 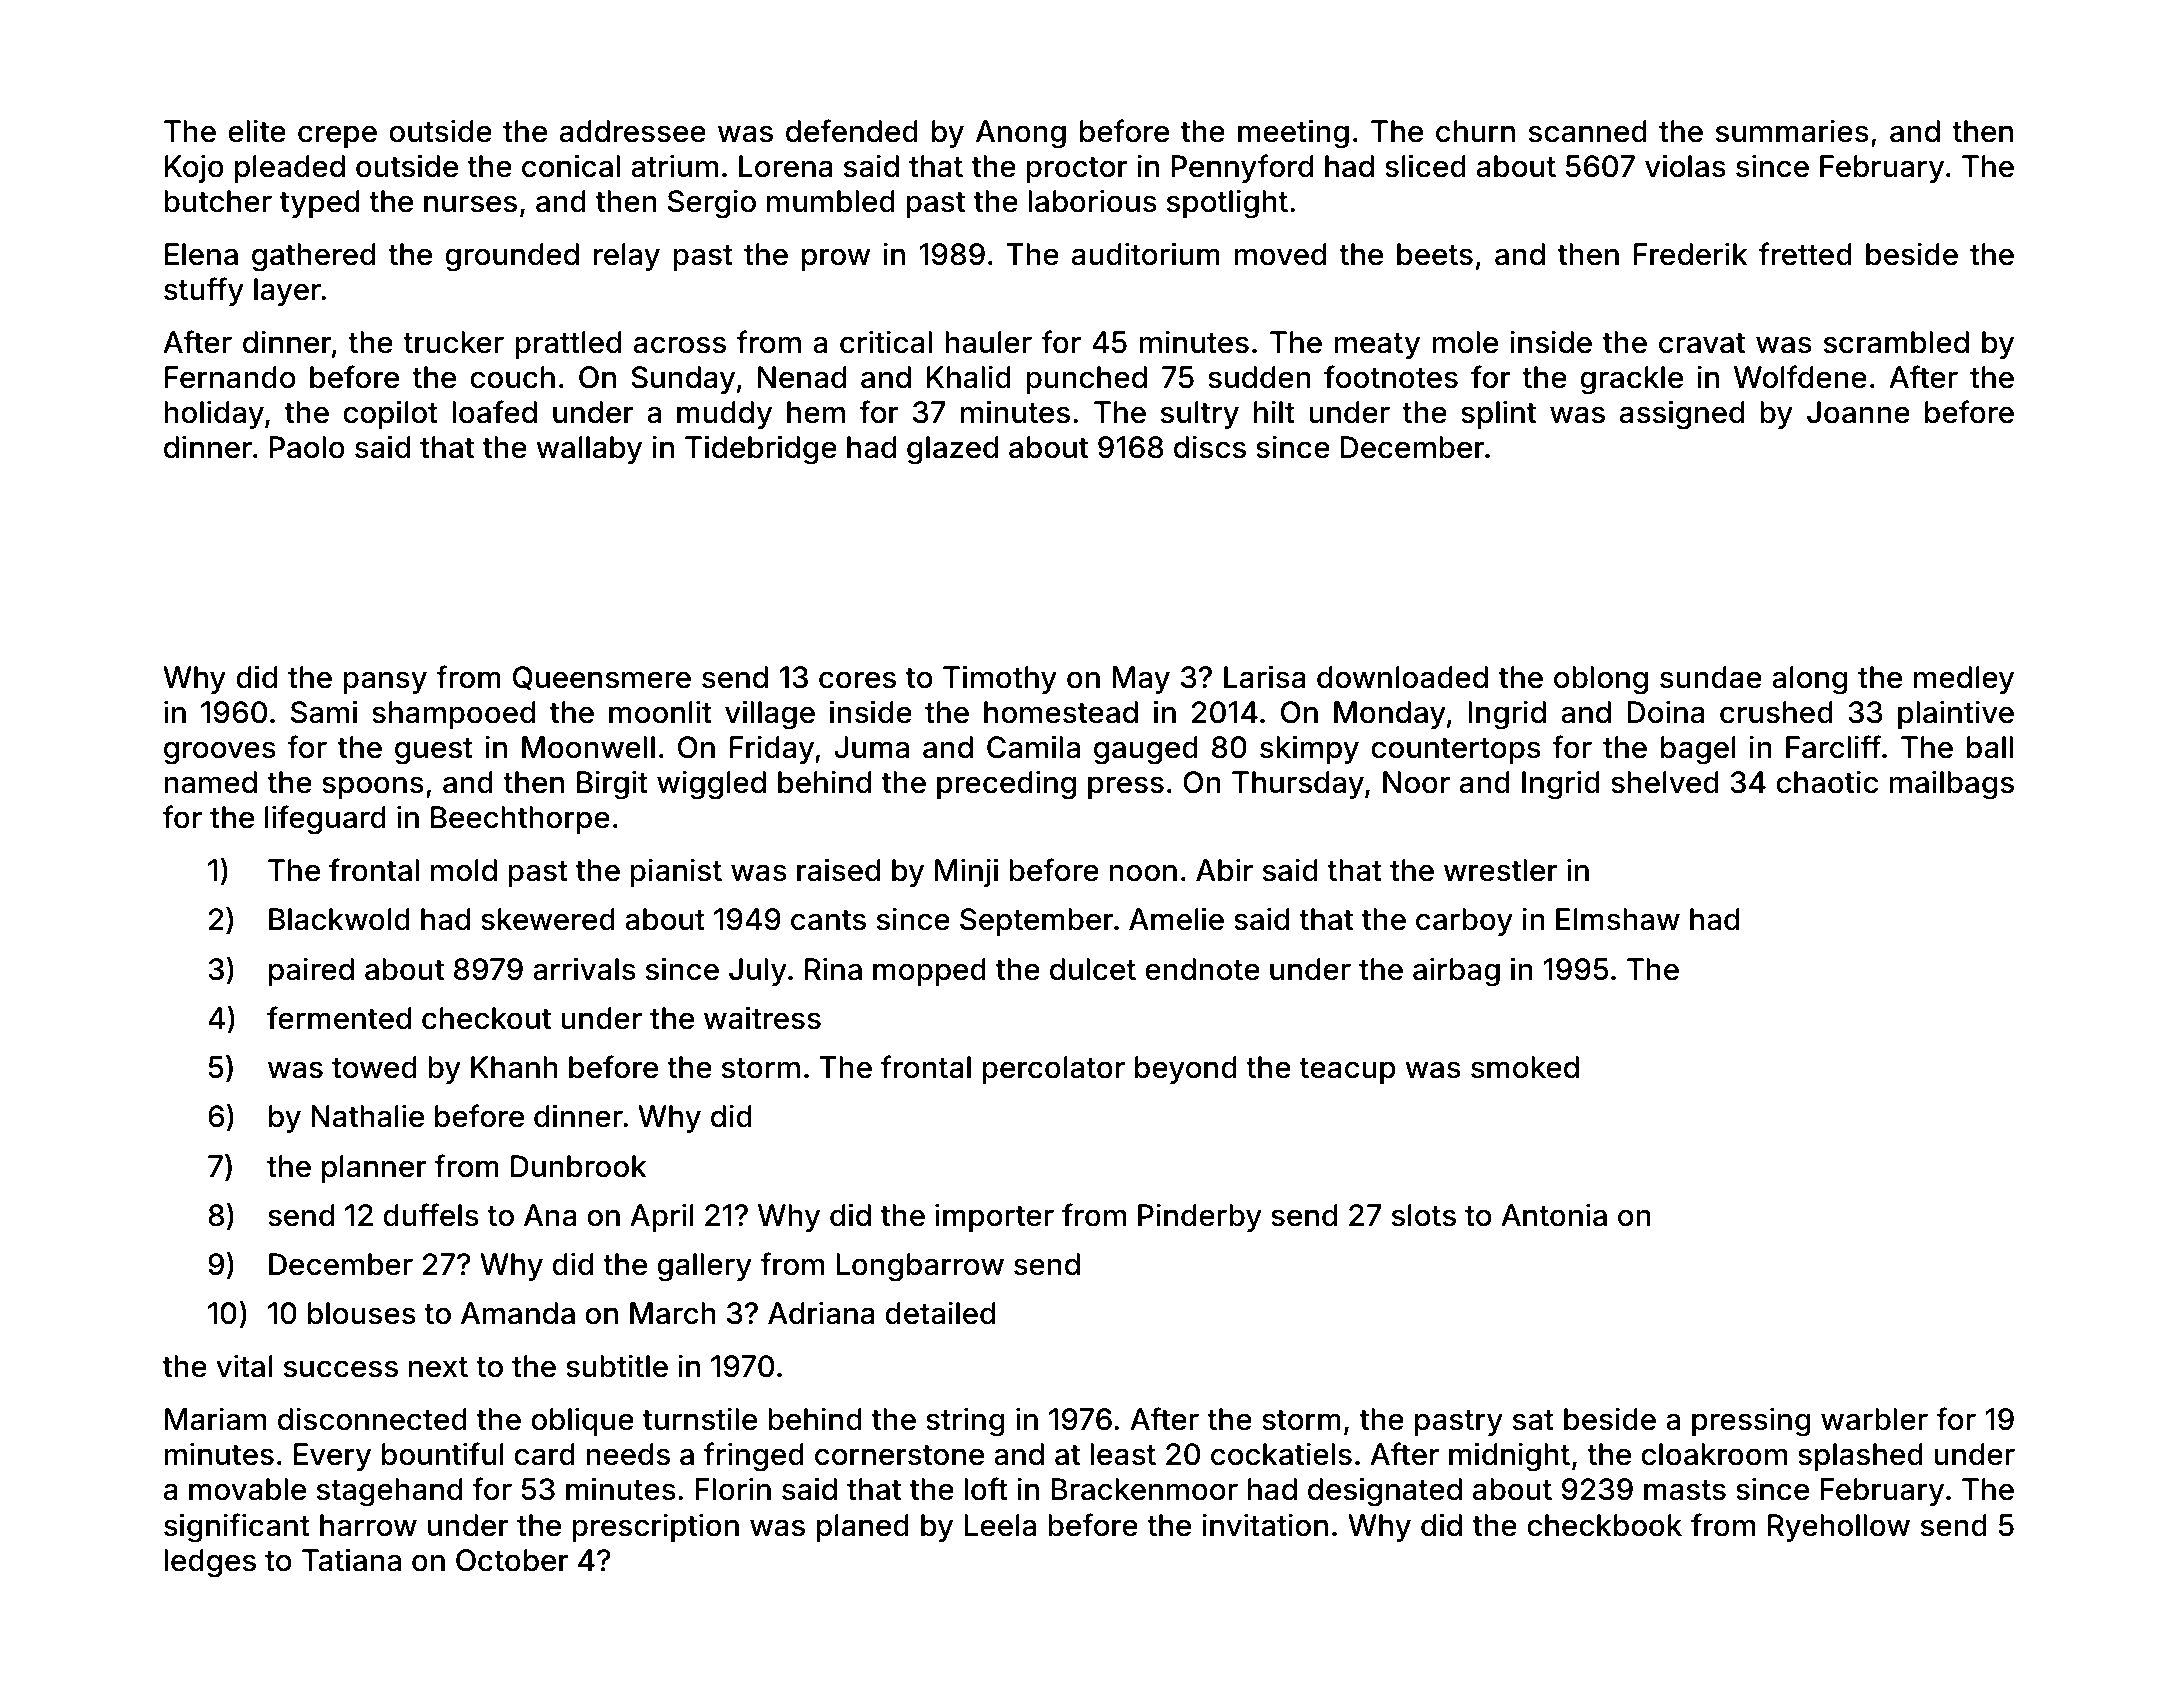 I want to click on Pinderby, so click(x=1200, y=1217).
